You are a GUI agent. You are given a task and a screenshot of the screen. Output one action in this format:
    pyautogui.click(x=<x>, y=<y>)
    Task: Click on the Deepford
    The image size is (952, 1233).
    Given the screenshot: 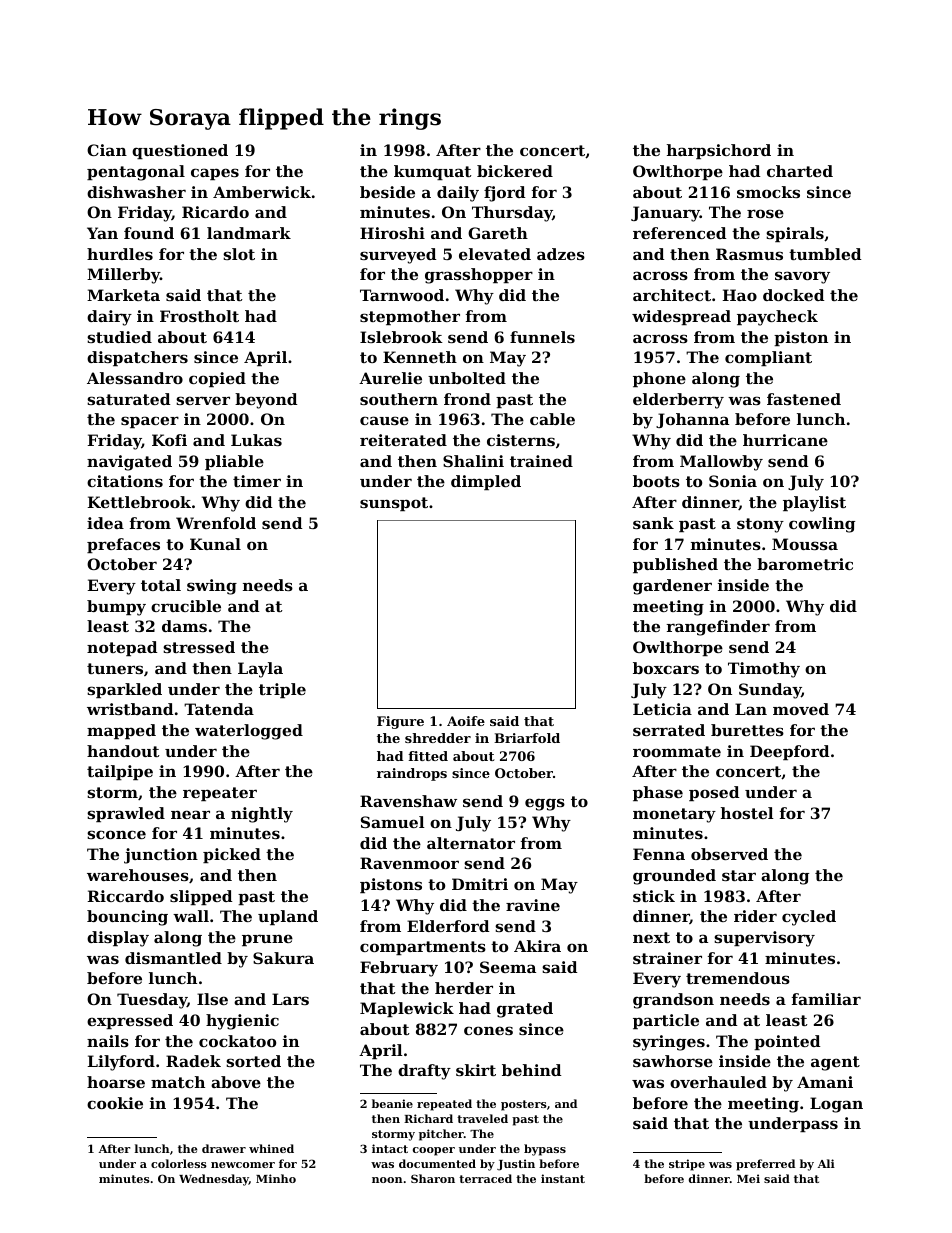 What is the action you would take?
    pyautogui.click(x=789, y=752)
